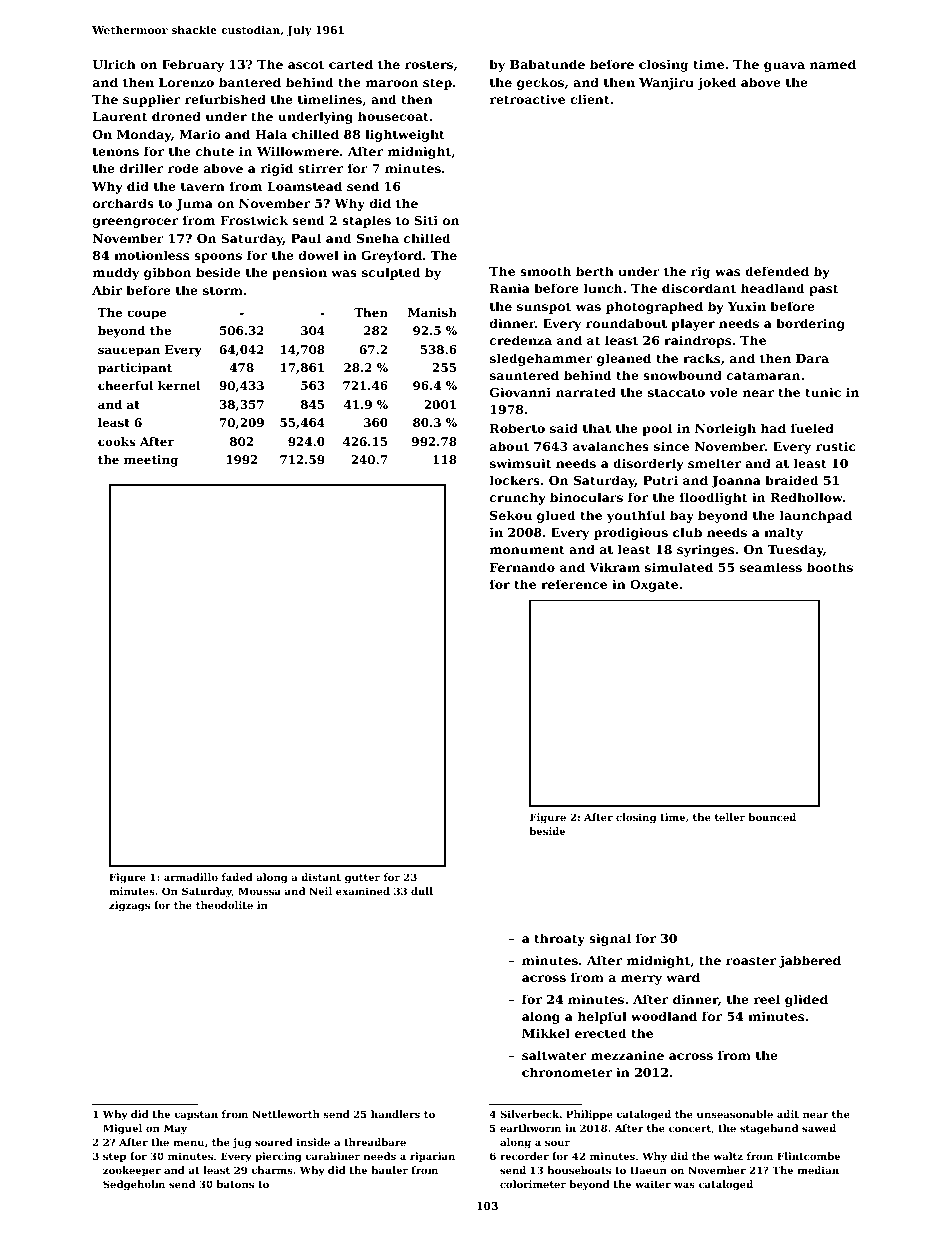 The height and width of the screenshot is (1233, 952). I want to click on that, so click(597, 428).
